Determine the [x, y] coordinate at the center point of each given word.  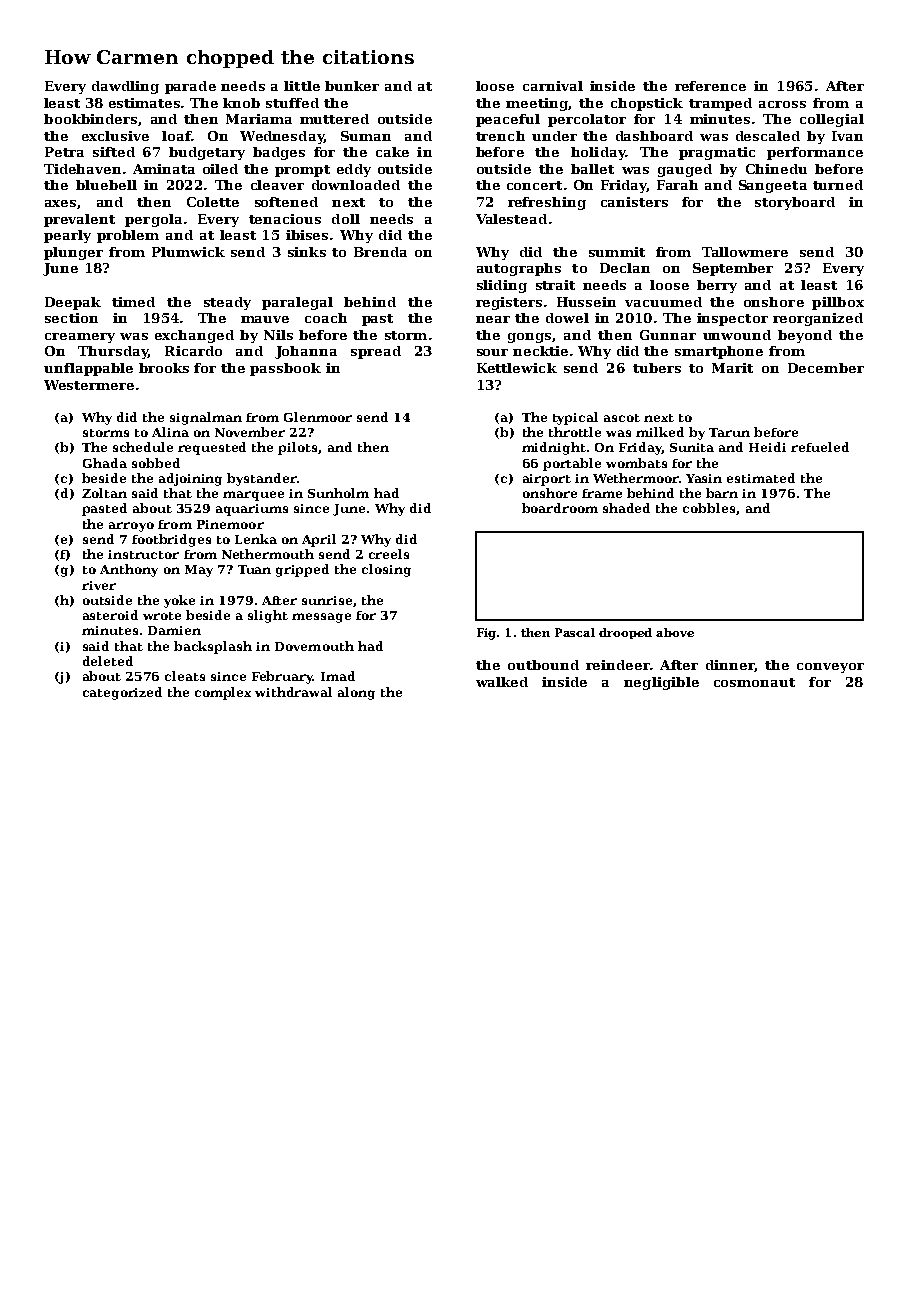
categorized [122, 693]
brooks [164, 368]
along [356, 693]
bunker [352, 86]
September [733, 269]
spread [376, 352]
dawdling [125, 87]
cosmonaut [754, 682]
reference [710, 86]
